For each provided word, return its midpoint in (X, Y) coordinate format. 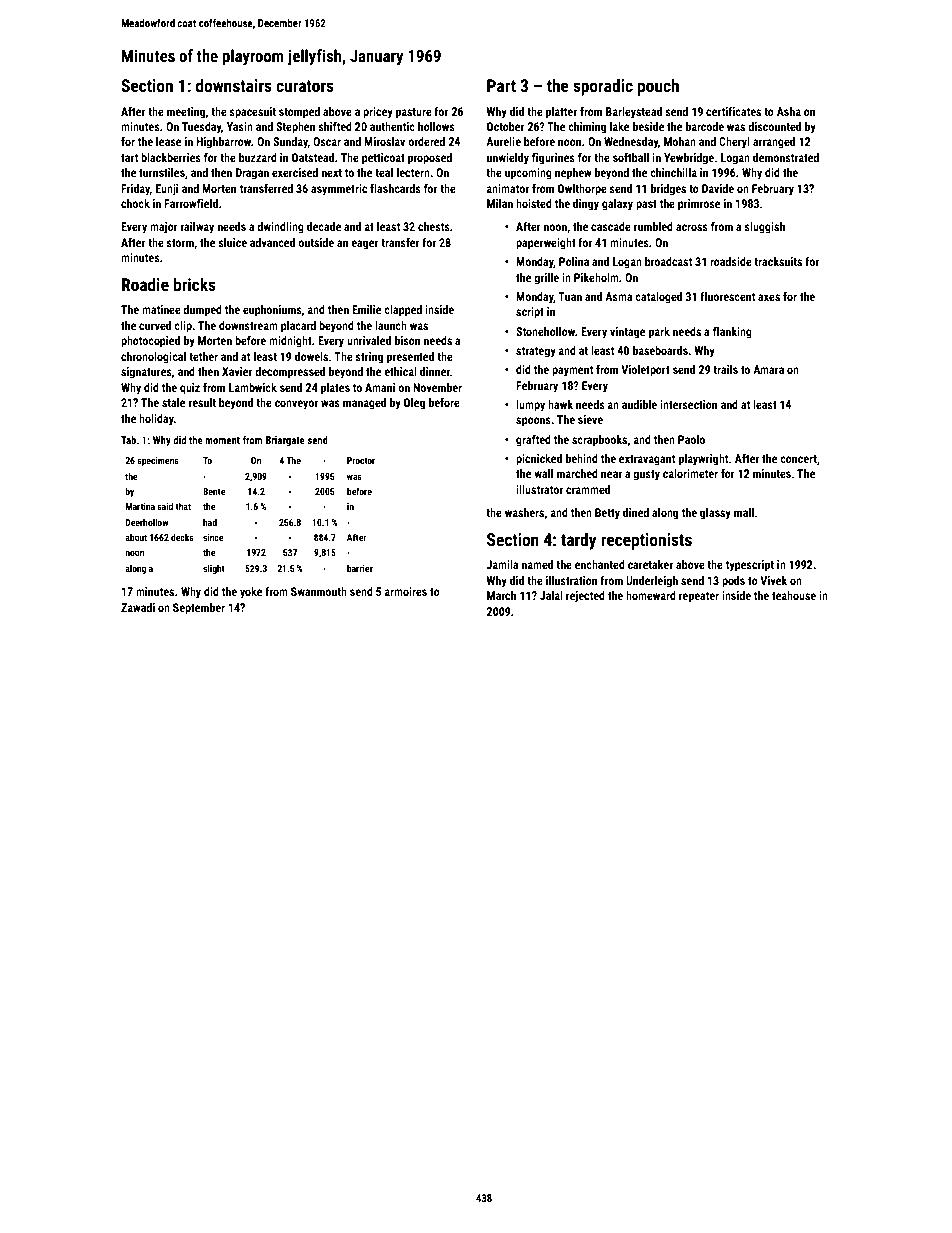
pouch (658, 87)
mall (744, 512)
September (199, 609)
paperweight (546, 244)
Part (501, 85)
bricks (195, 284)
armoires (405, 591)
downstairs (234, 85)
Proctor (361, 460)
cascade (611, 226)
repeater (699, 597)
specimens (158, 461)
